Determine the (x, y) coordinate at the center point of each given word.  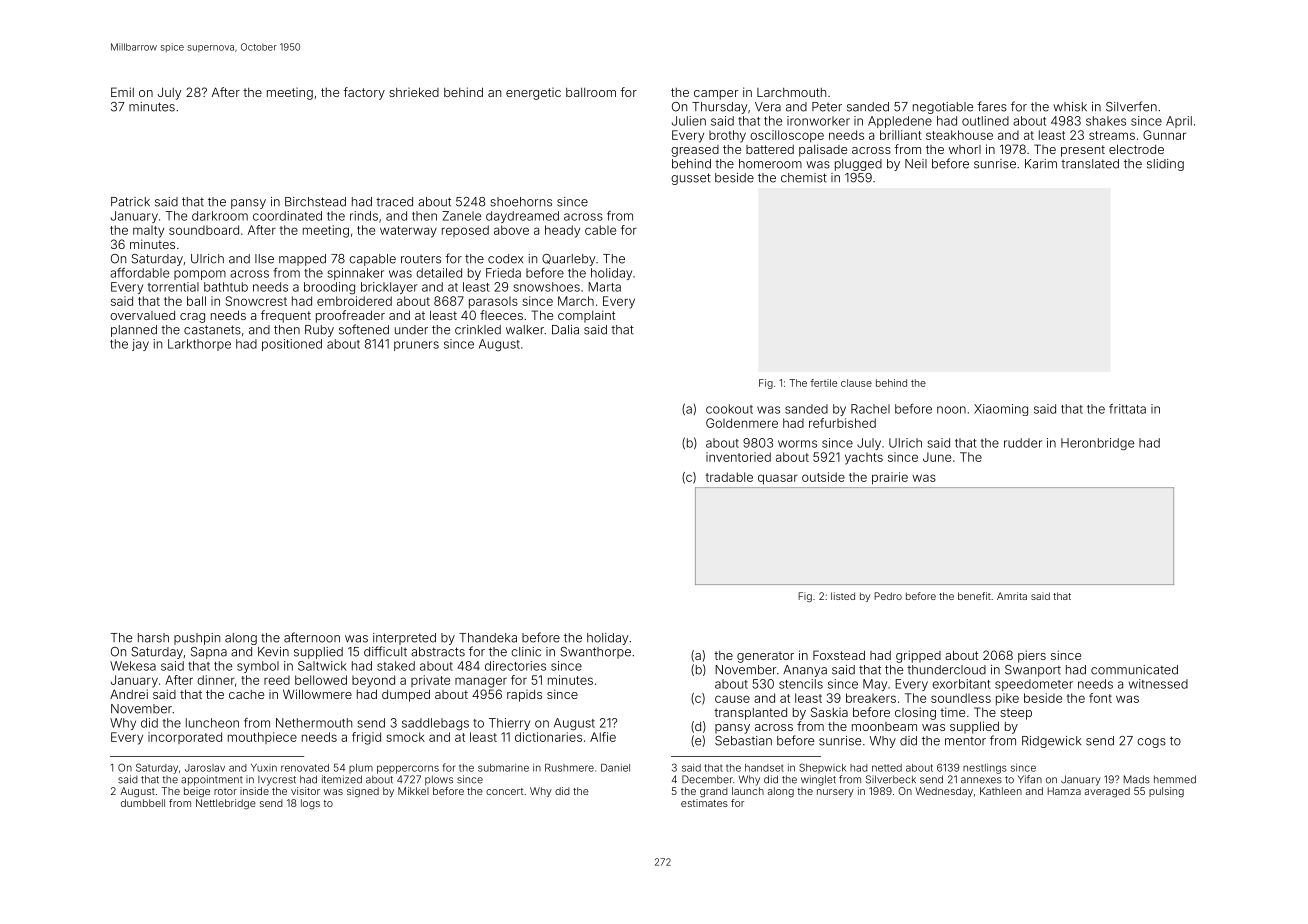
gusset (691, 179)
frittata (1127, 409)
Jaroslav (205, 768)
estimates (704, 803)
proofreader (350, 316)
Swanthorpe (595, 653)
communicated (1134, 670)
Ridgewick (1051, 742)
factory (364, 93)
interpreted (404, 639)
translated (1090, 164)
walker (525, 330)
